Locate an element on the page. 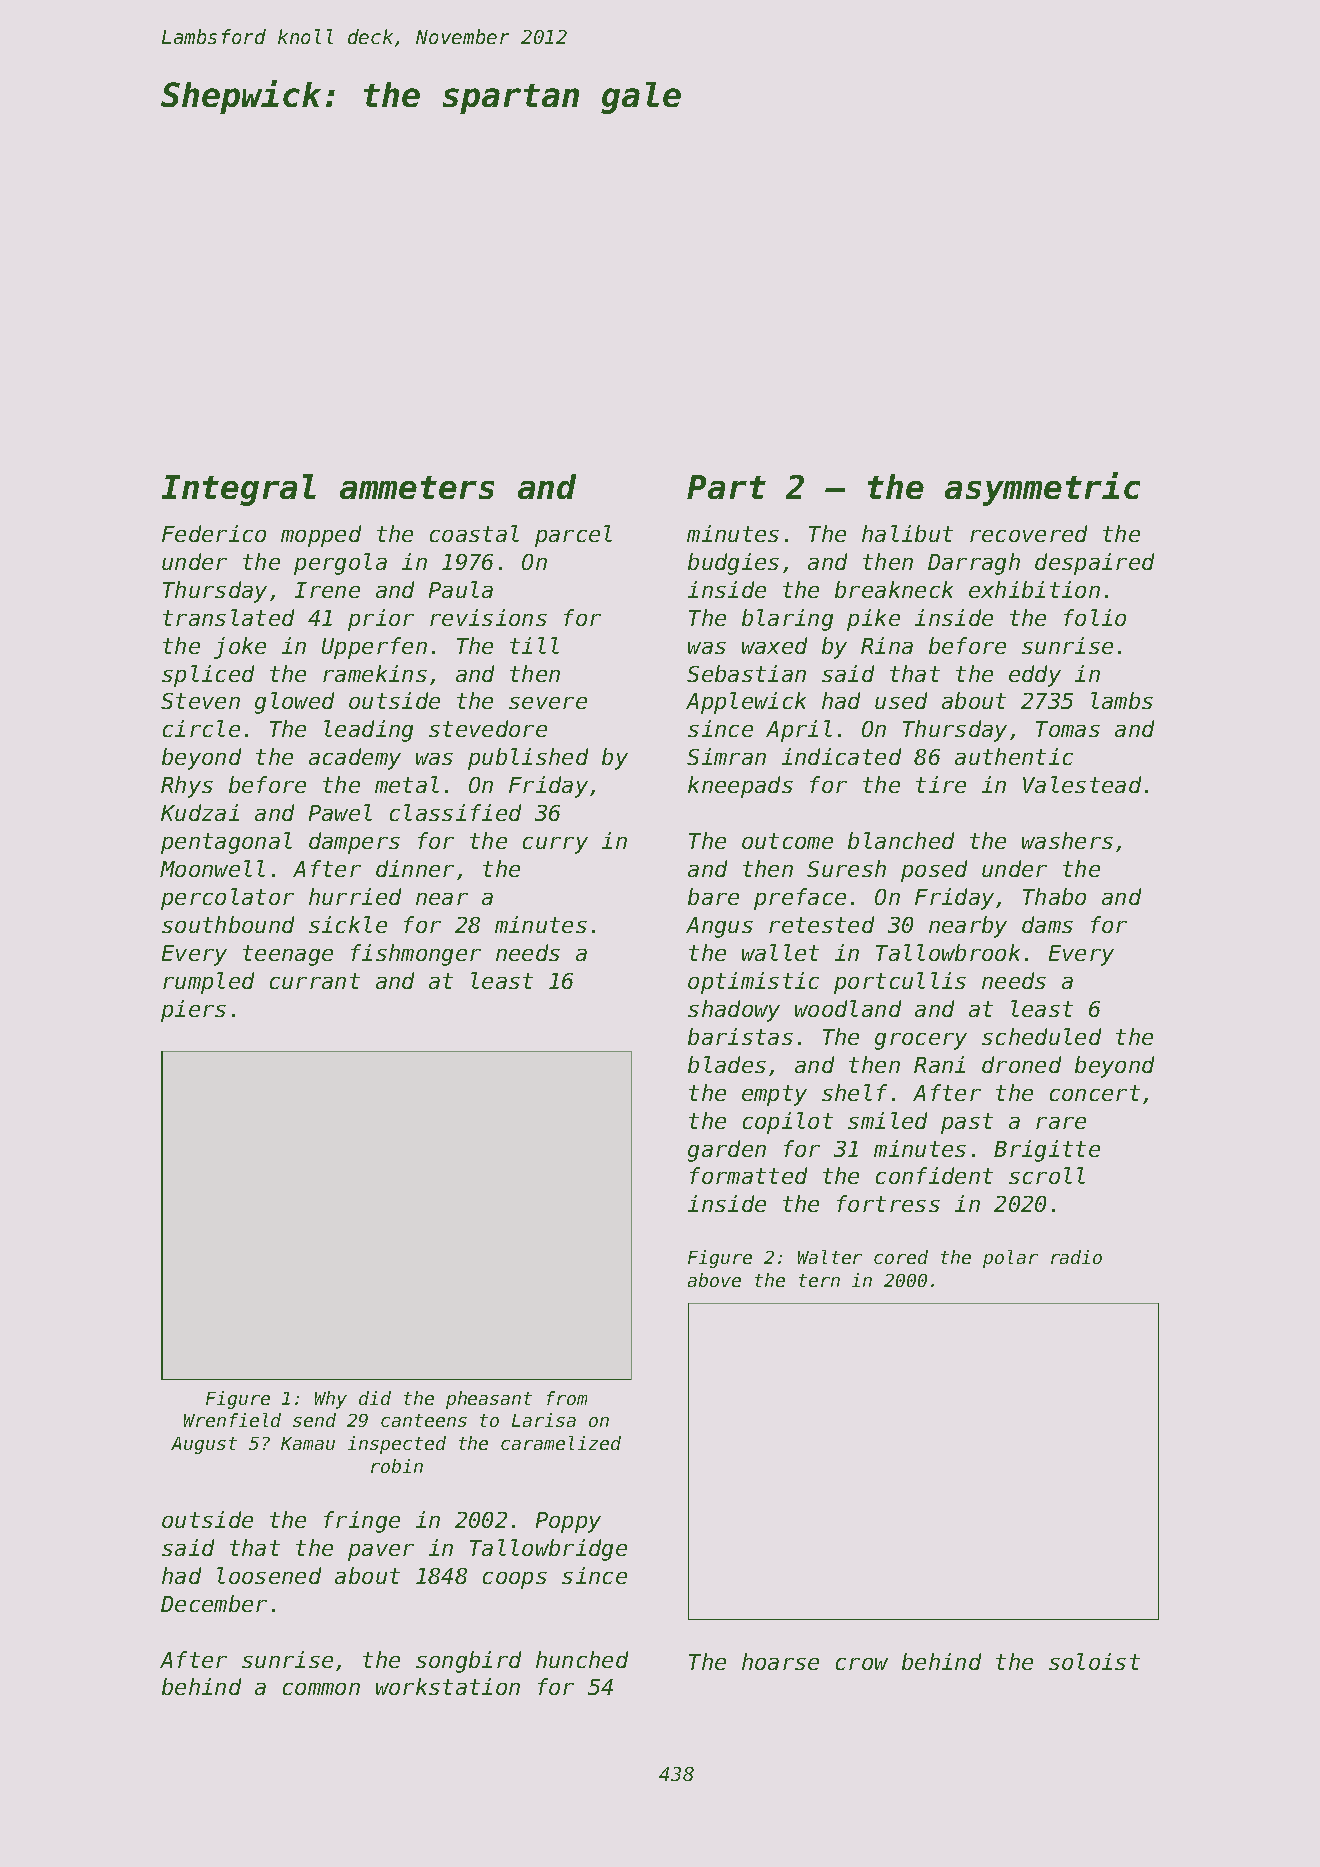  Valestead is located at coordinates (1082, 784).
